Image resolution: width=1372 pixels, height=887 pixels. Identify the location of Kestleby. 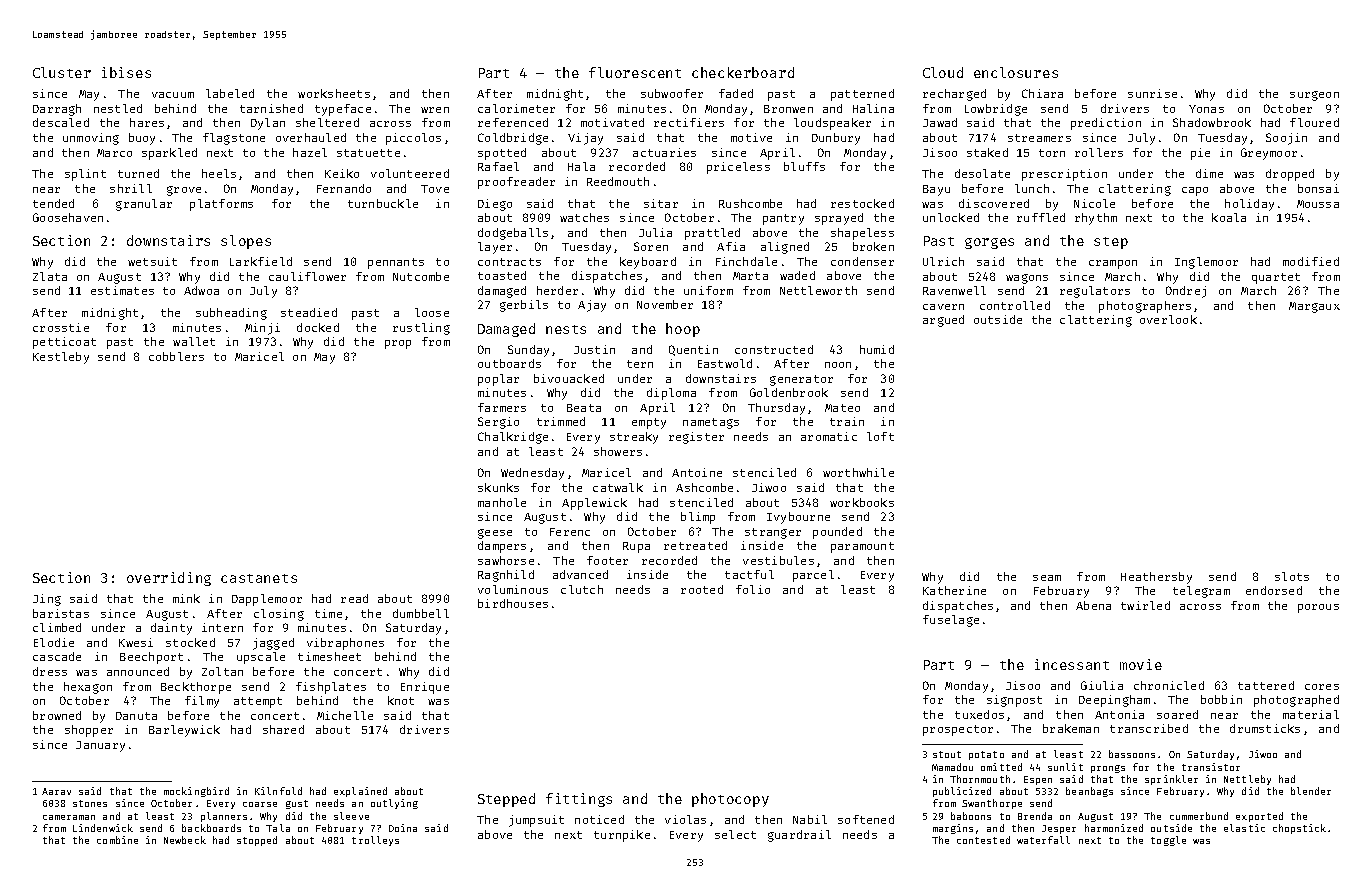
(61, 358).
